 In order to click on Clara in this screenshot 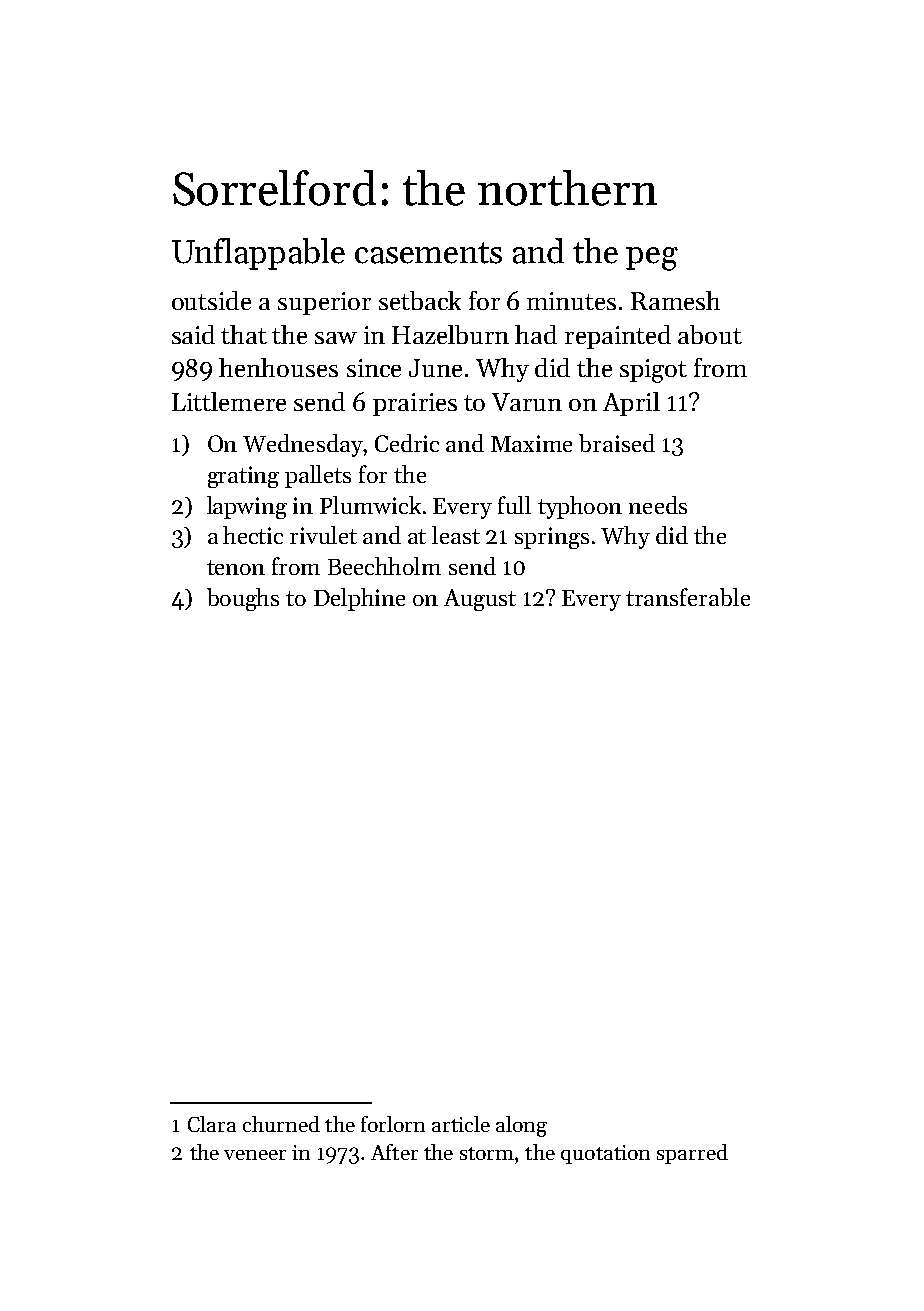, I will do `click(212, 1124)`.
